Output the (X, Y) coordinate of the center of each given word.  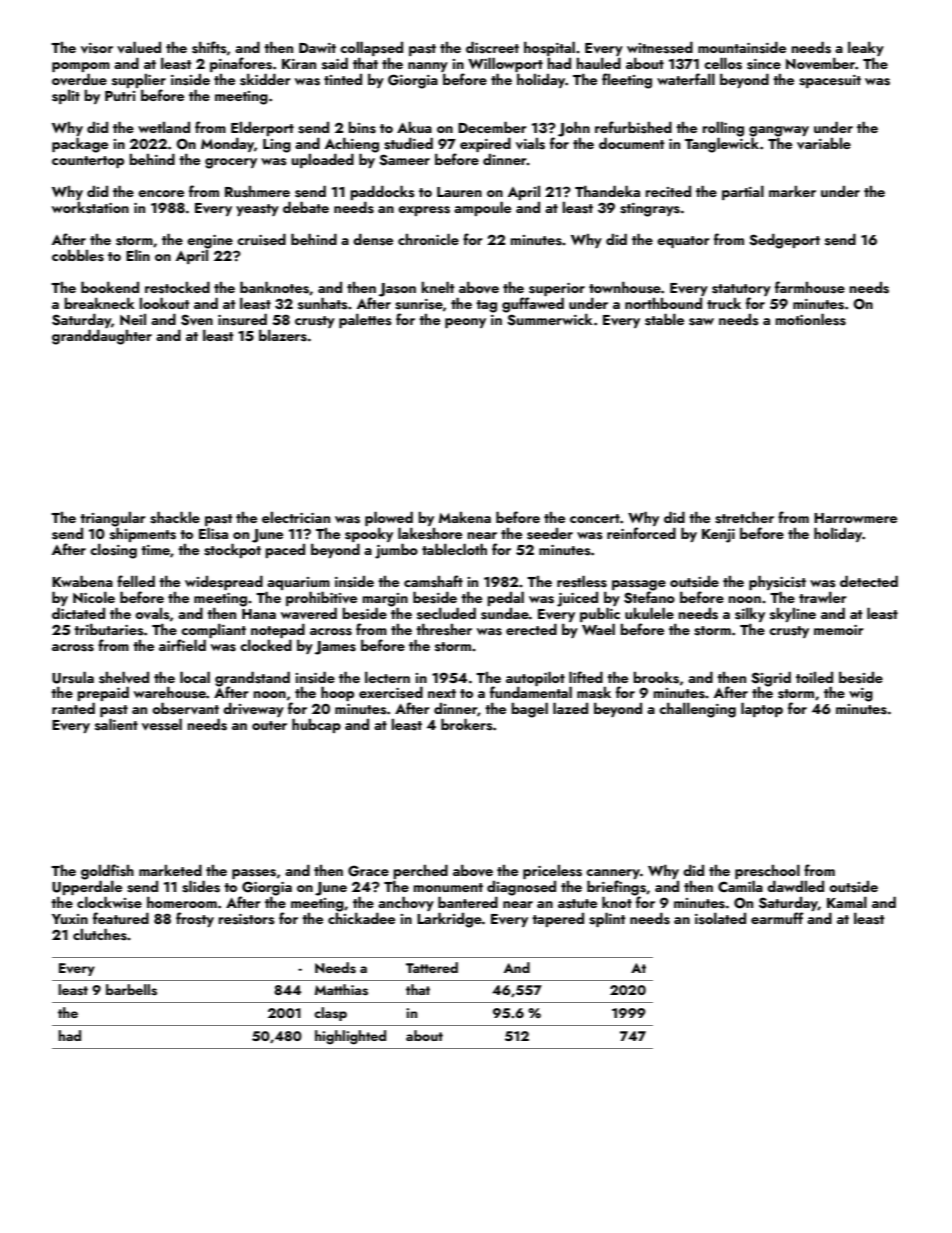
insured (242, 319)
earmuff (777, 918)
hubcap (316, 725)
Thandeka (607, 191)
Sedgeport (784, 241)
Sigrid (771, 679)
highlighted (350, 1037)
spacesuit (830, 81)
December (492, 127)
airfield (182, 645)
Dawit (317, 48)
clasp (330, 1014)
